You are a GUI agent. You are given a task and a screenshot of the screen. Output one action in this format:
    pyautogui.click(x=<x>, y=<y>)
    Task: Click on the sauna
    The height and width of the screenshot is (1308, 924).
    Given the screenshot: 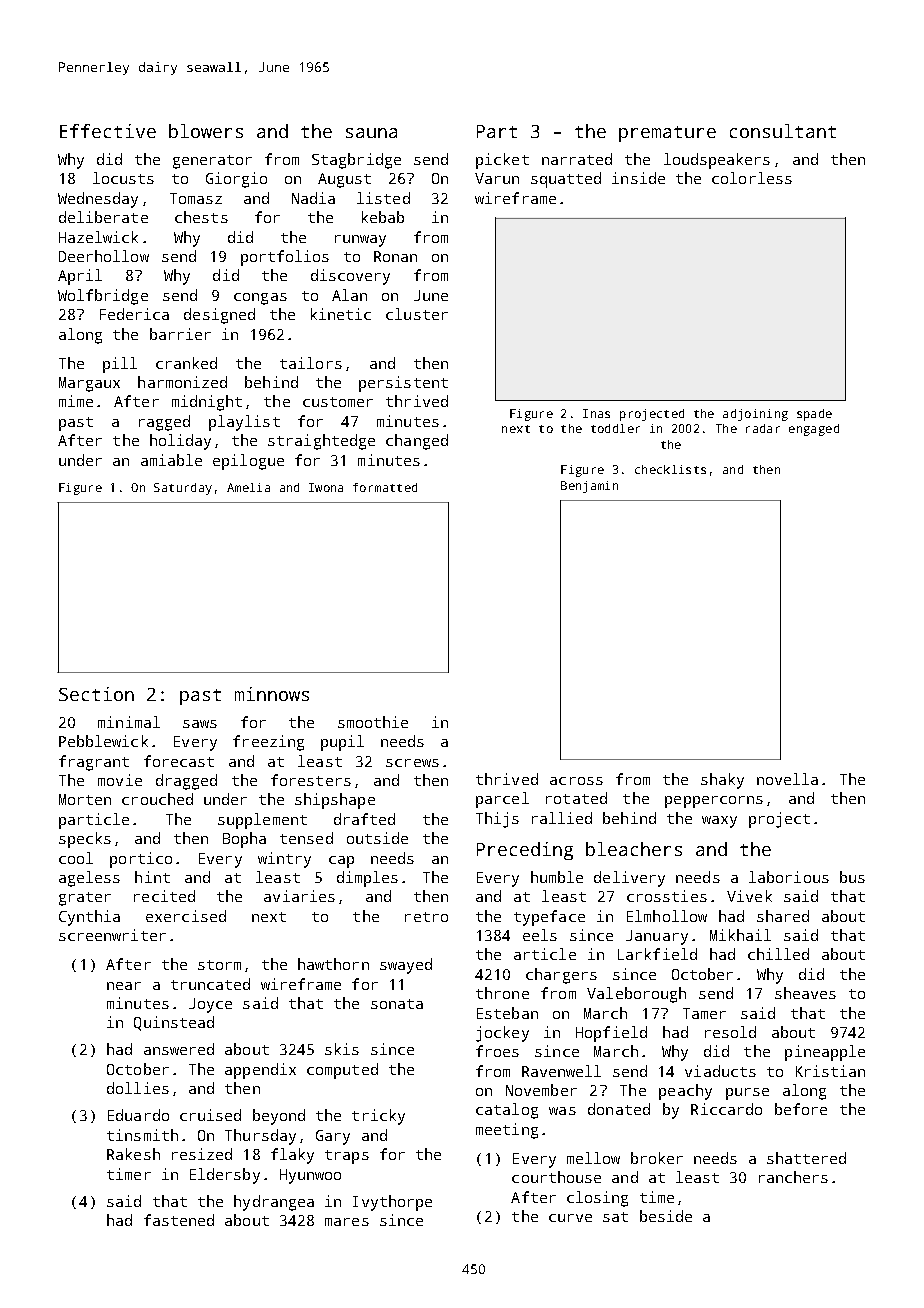 What is the action you would take?
    pyautogui.click(x=371, y=133)
